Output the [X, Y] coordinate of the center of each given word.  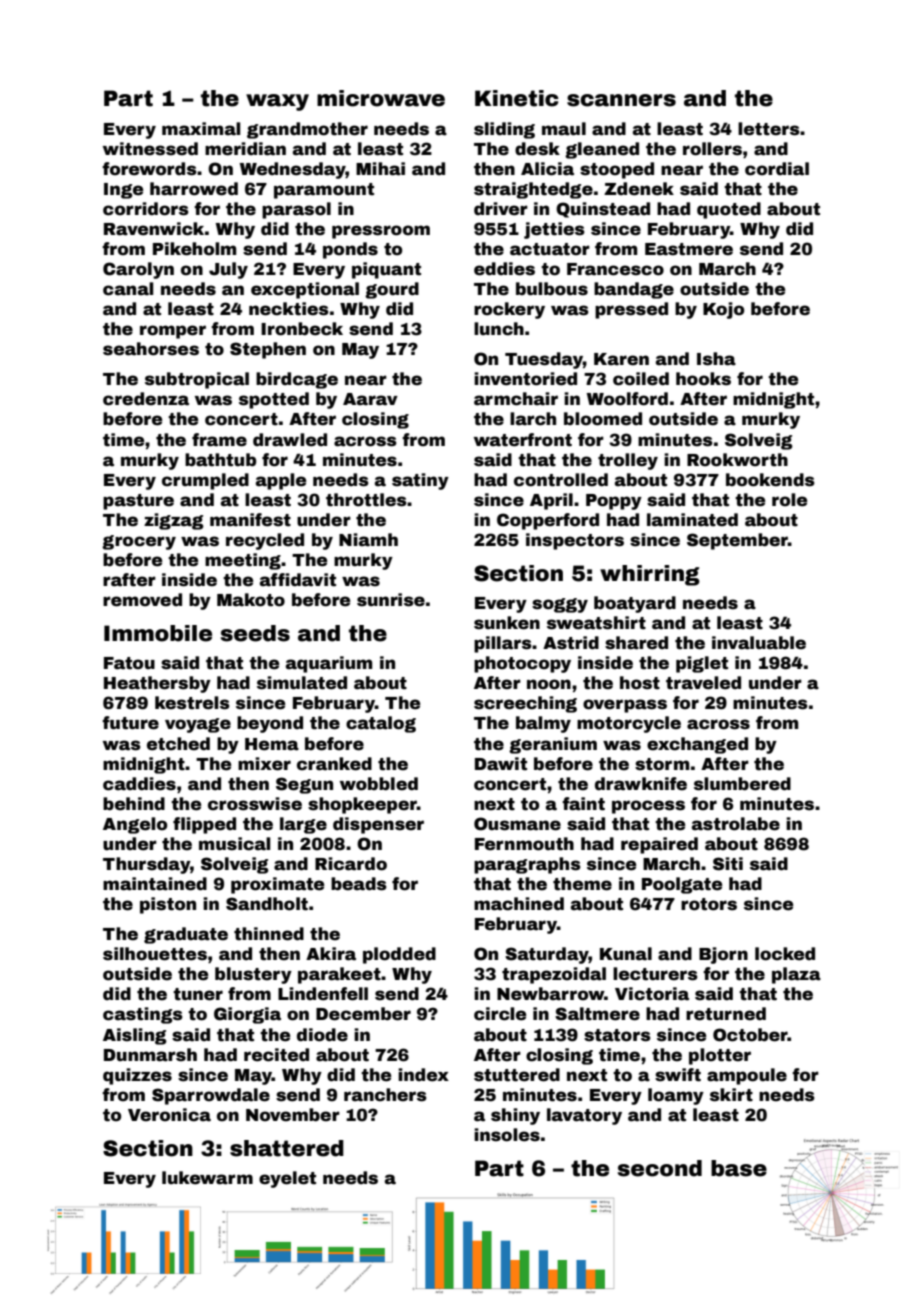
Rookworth [737, 460]
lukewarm [207, 1178]
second [660, 1168]
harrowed [194, 189]
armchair [516, 399]
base [739, 1168]
